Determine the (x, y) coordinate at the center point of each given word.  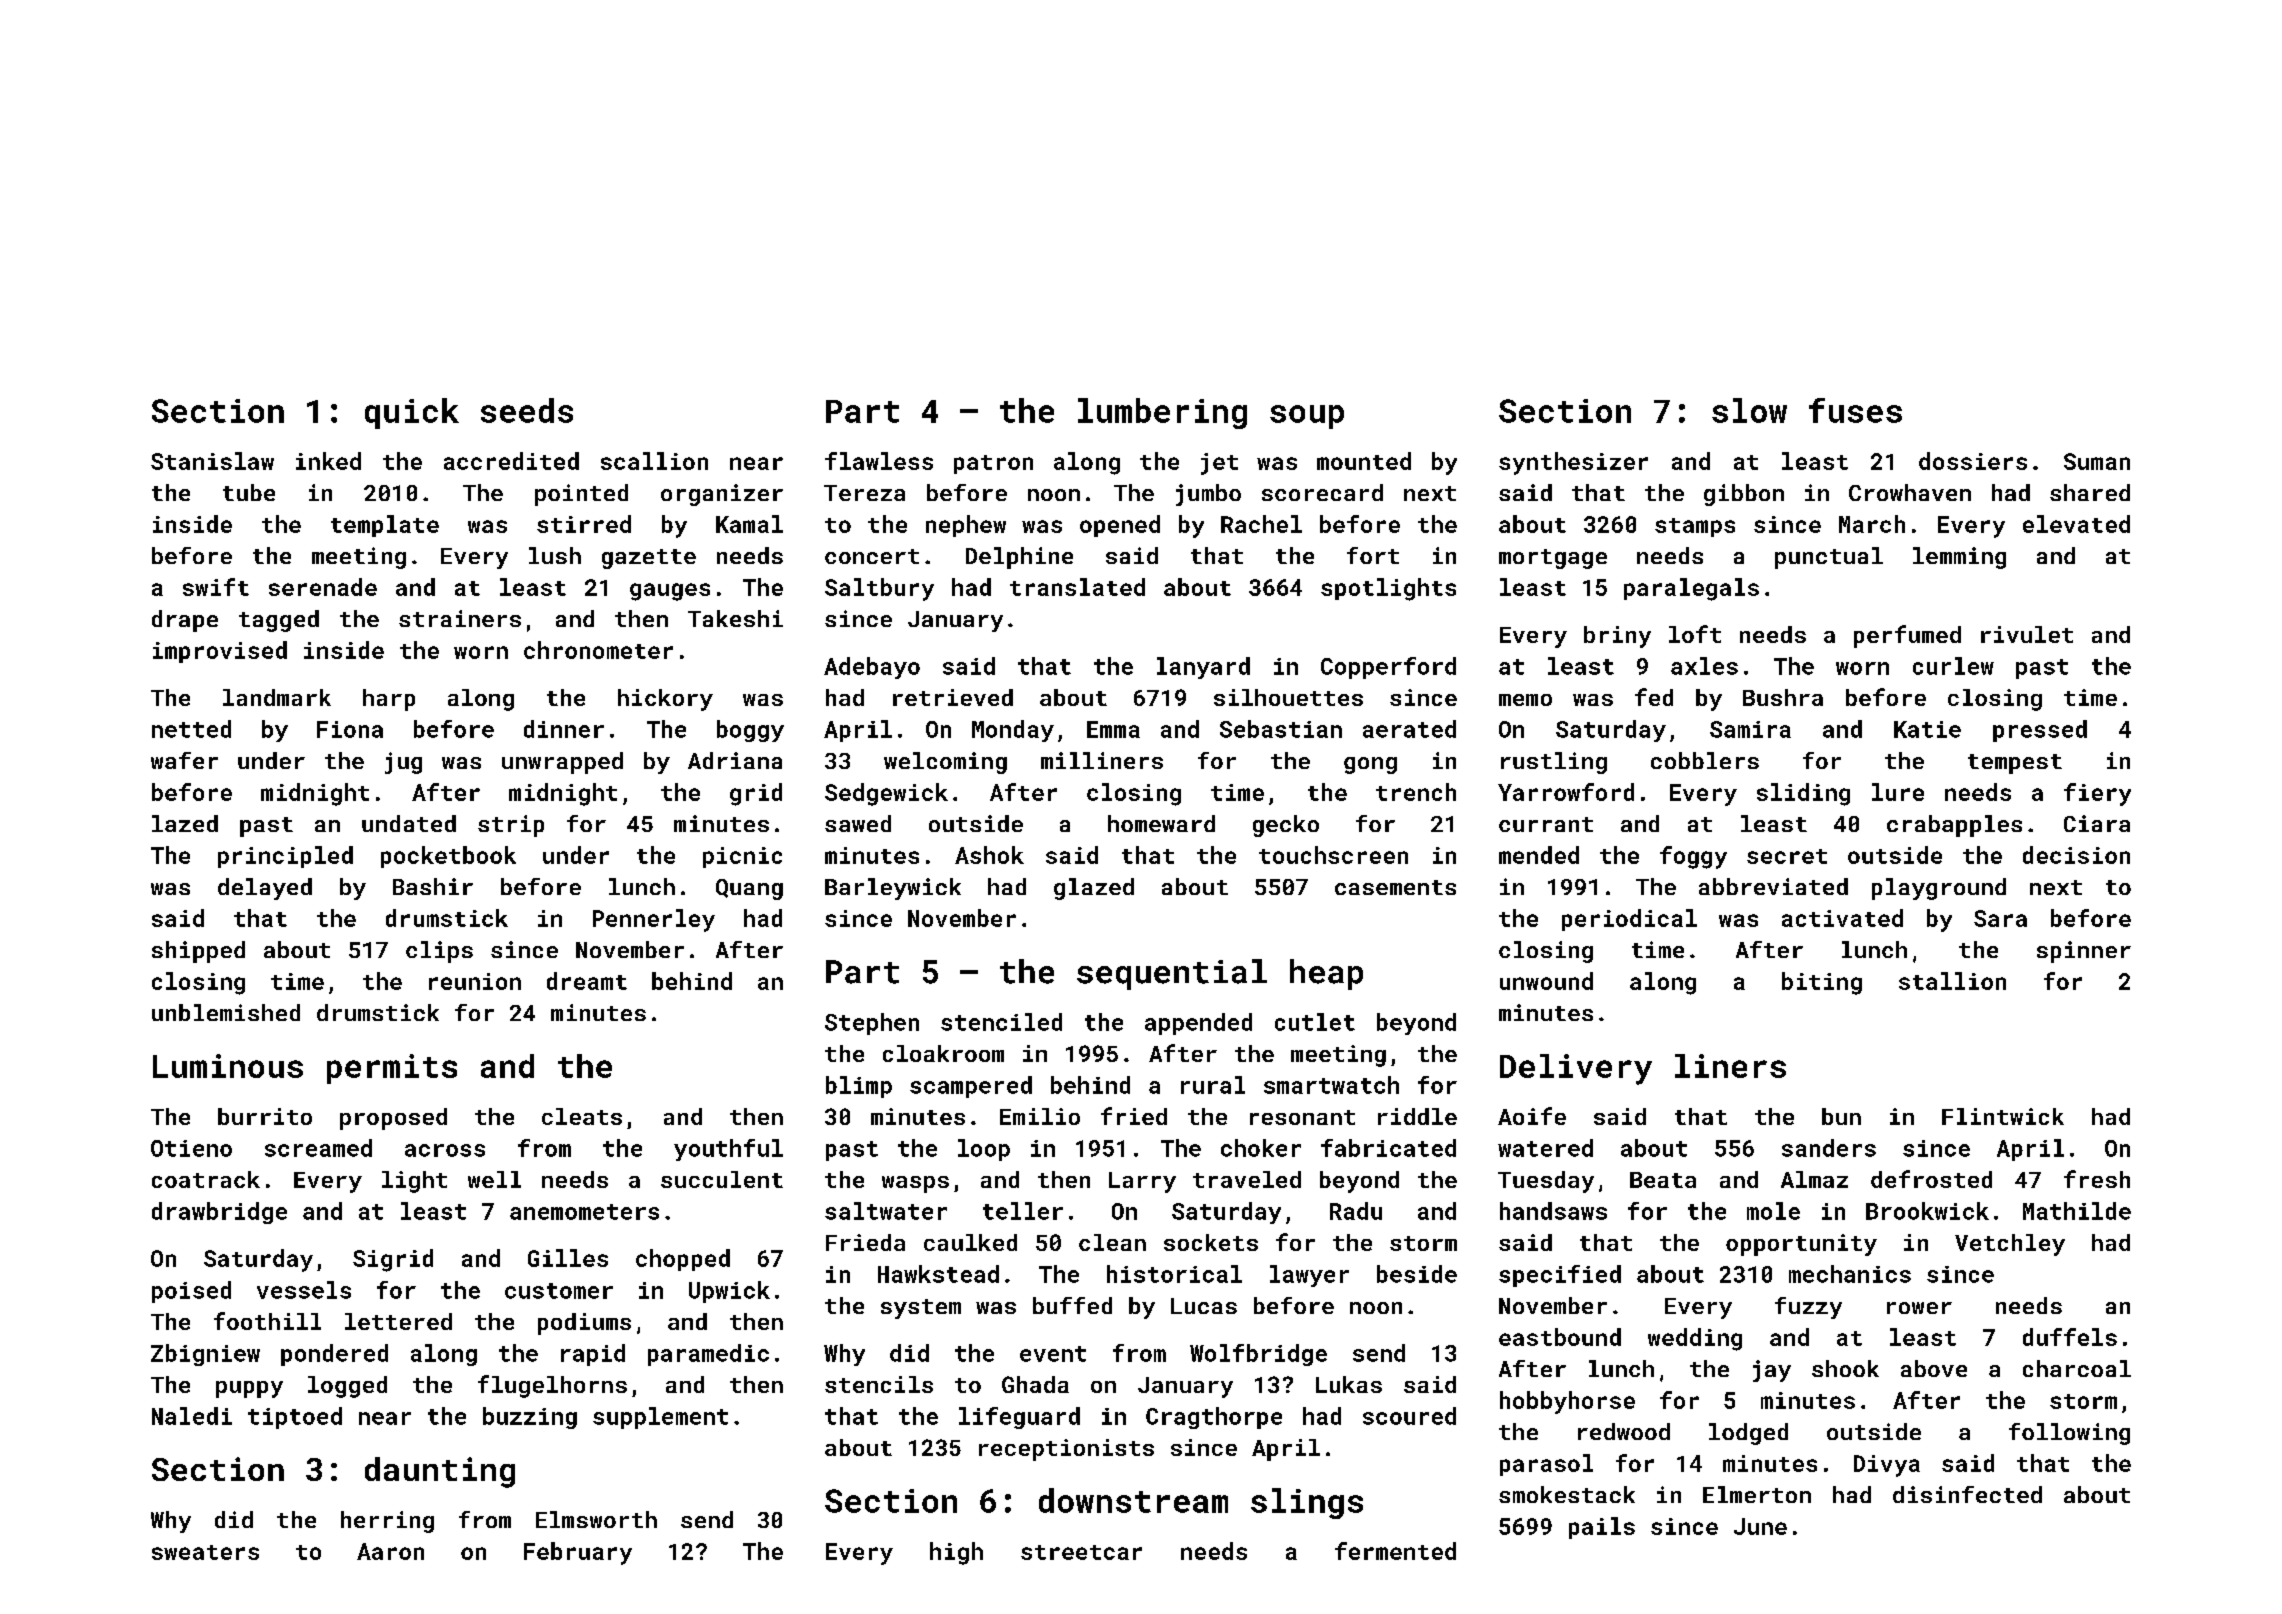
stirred (584, 524)
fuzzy (1808, 1308)
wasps (915, 1184)
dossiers (1973, 461)
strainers (460, 618)
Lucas (1204, 1306)
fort (1373, 555)
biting (1822, 983)
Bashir (433, 886)
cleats (582, 1116)
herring (387, 1522)
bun (1841, 1116)
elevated (2076, 524)
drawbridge (219, 1213)
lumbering (1162, 413)
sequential (1172, 974)
